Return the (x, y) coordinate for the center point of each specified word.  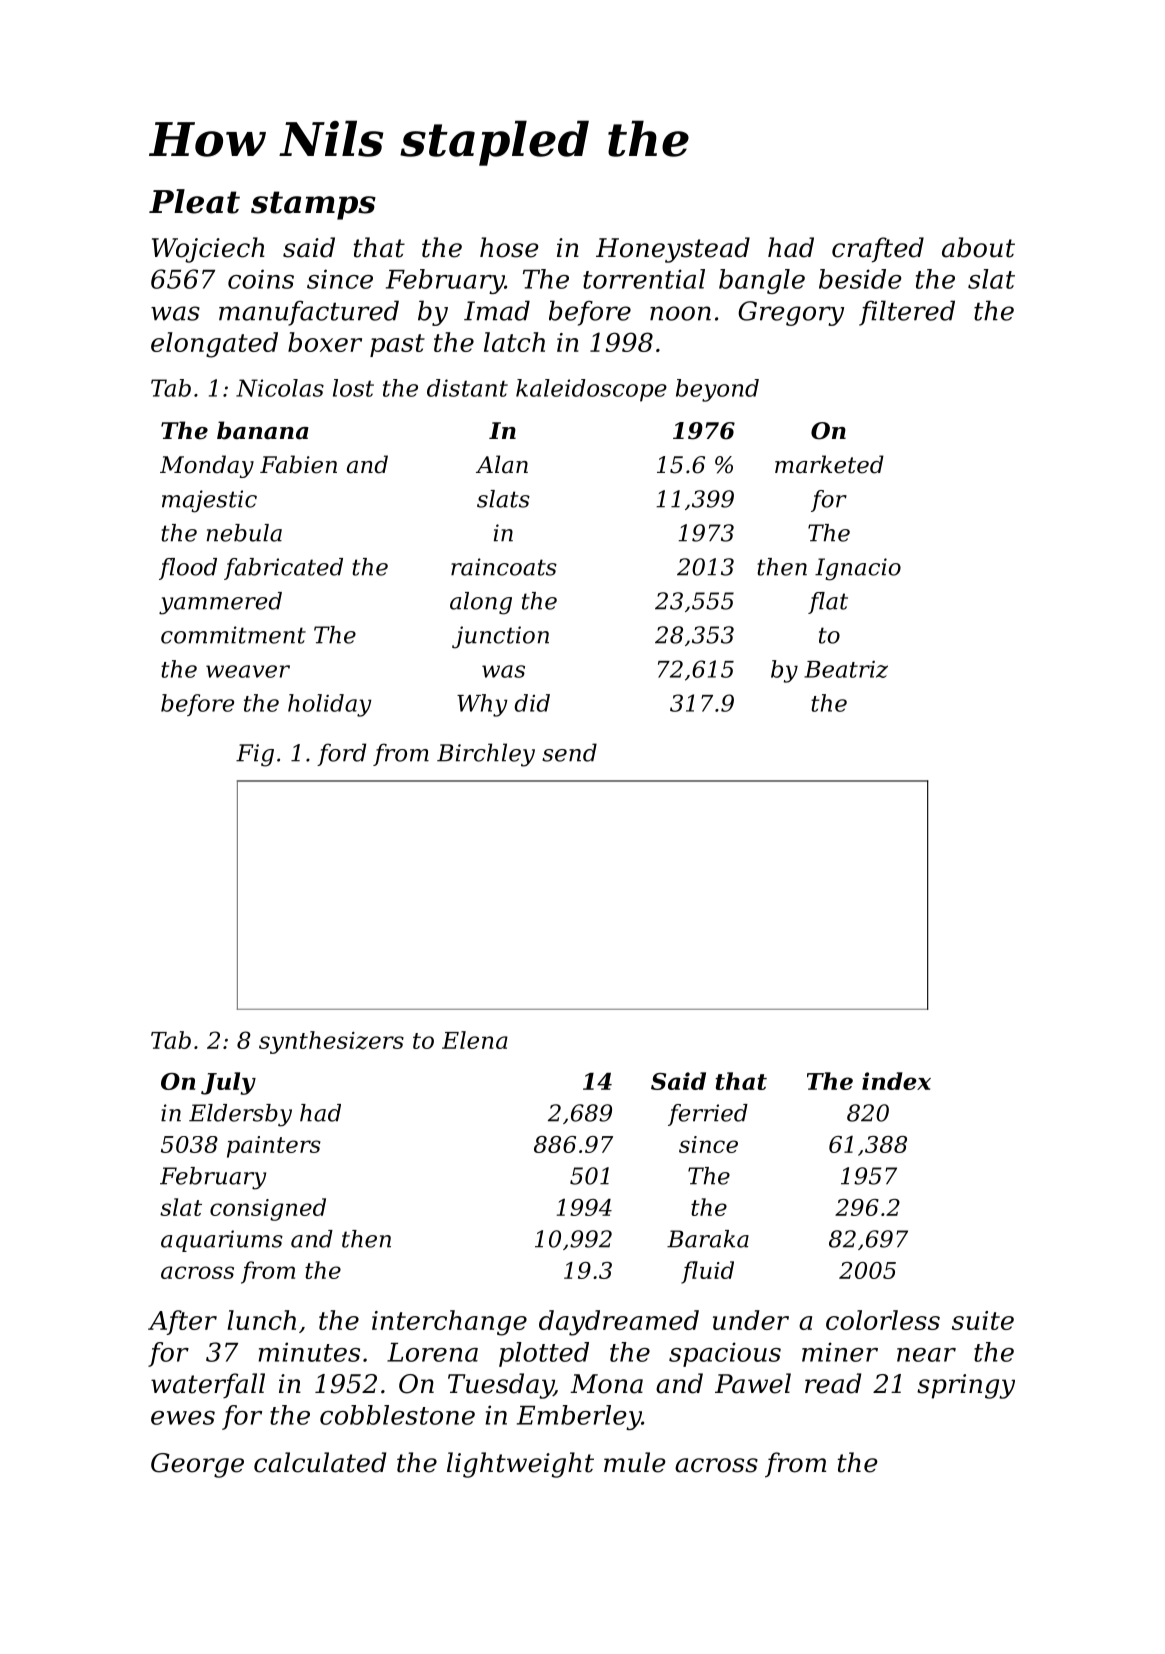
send (569, 752)
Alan (502, 464)
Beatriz (846, 669)
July (228, 1083)
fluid (707, 1272)
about (978, 247)
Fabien (298, 464)
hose (509, 247)
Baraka (708, 1239)
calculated (320, 1462)
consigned (268, 1209)
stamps (313, 205)
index (896, 1081)
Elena (475, 1040)
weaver (248, 671)
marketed (829, 464)
